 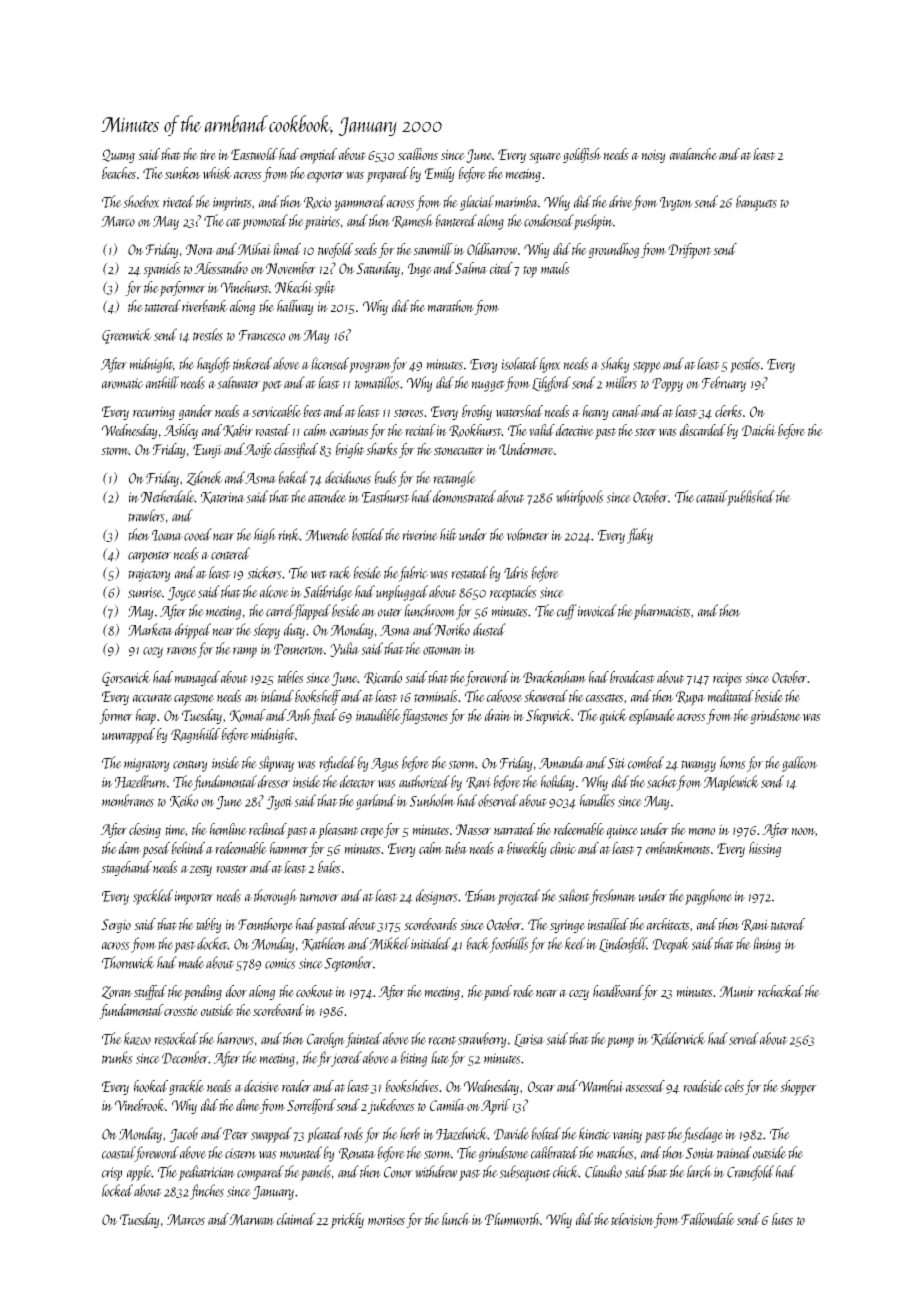 What do you see at coordinates (252, 1220) in the image?
I see `Marwan` at bounding box center [252, 1220].
